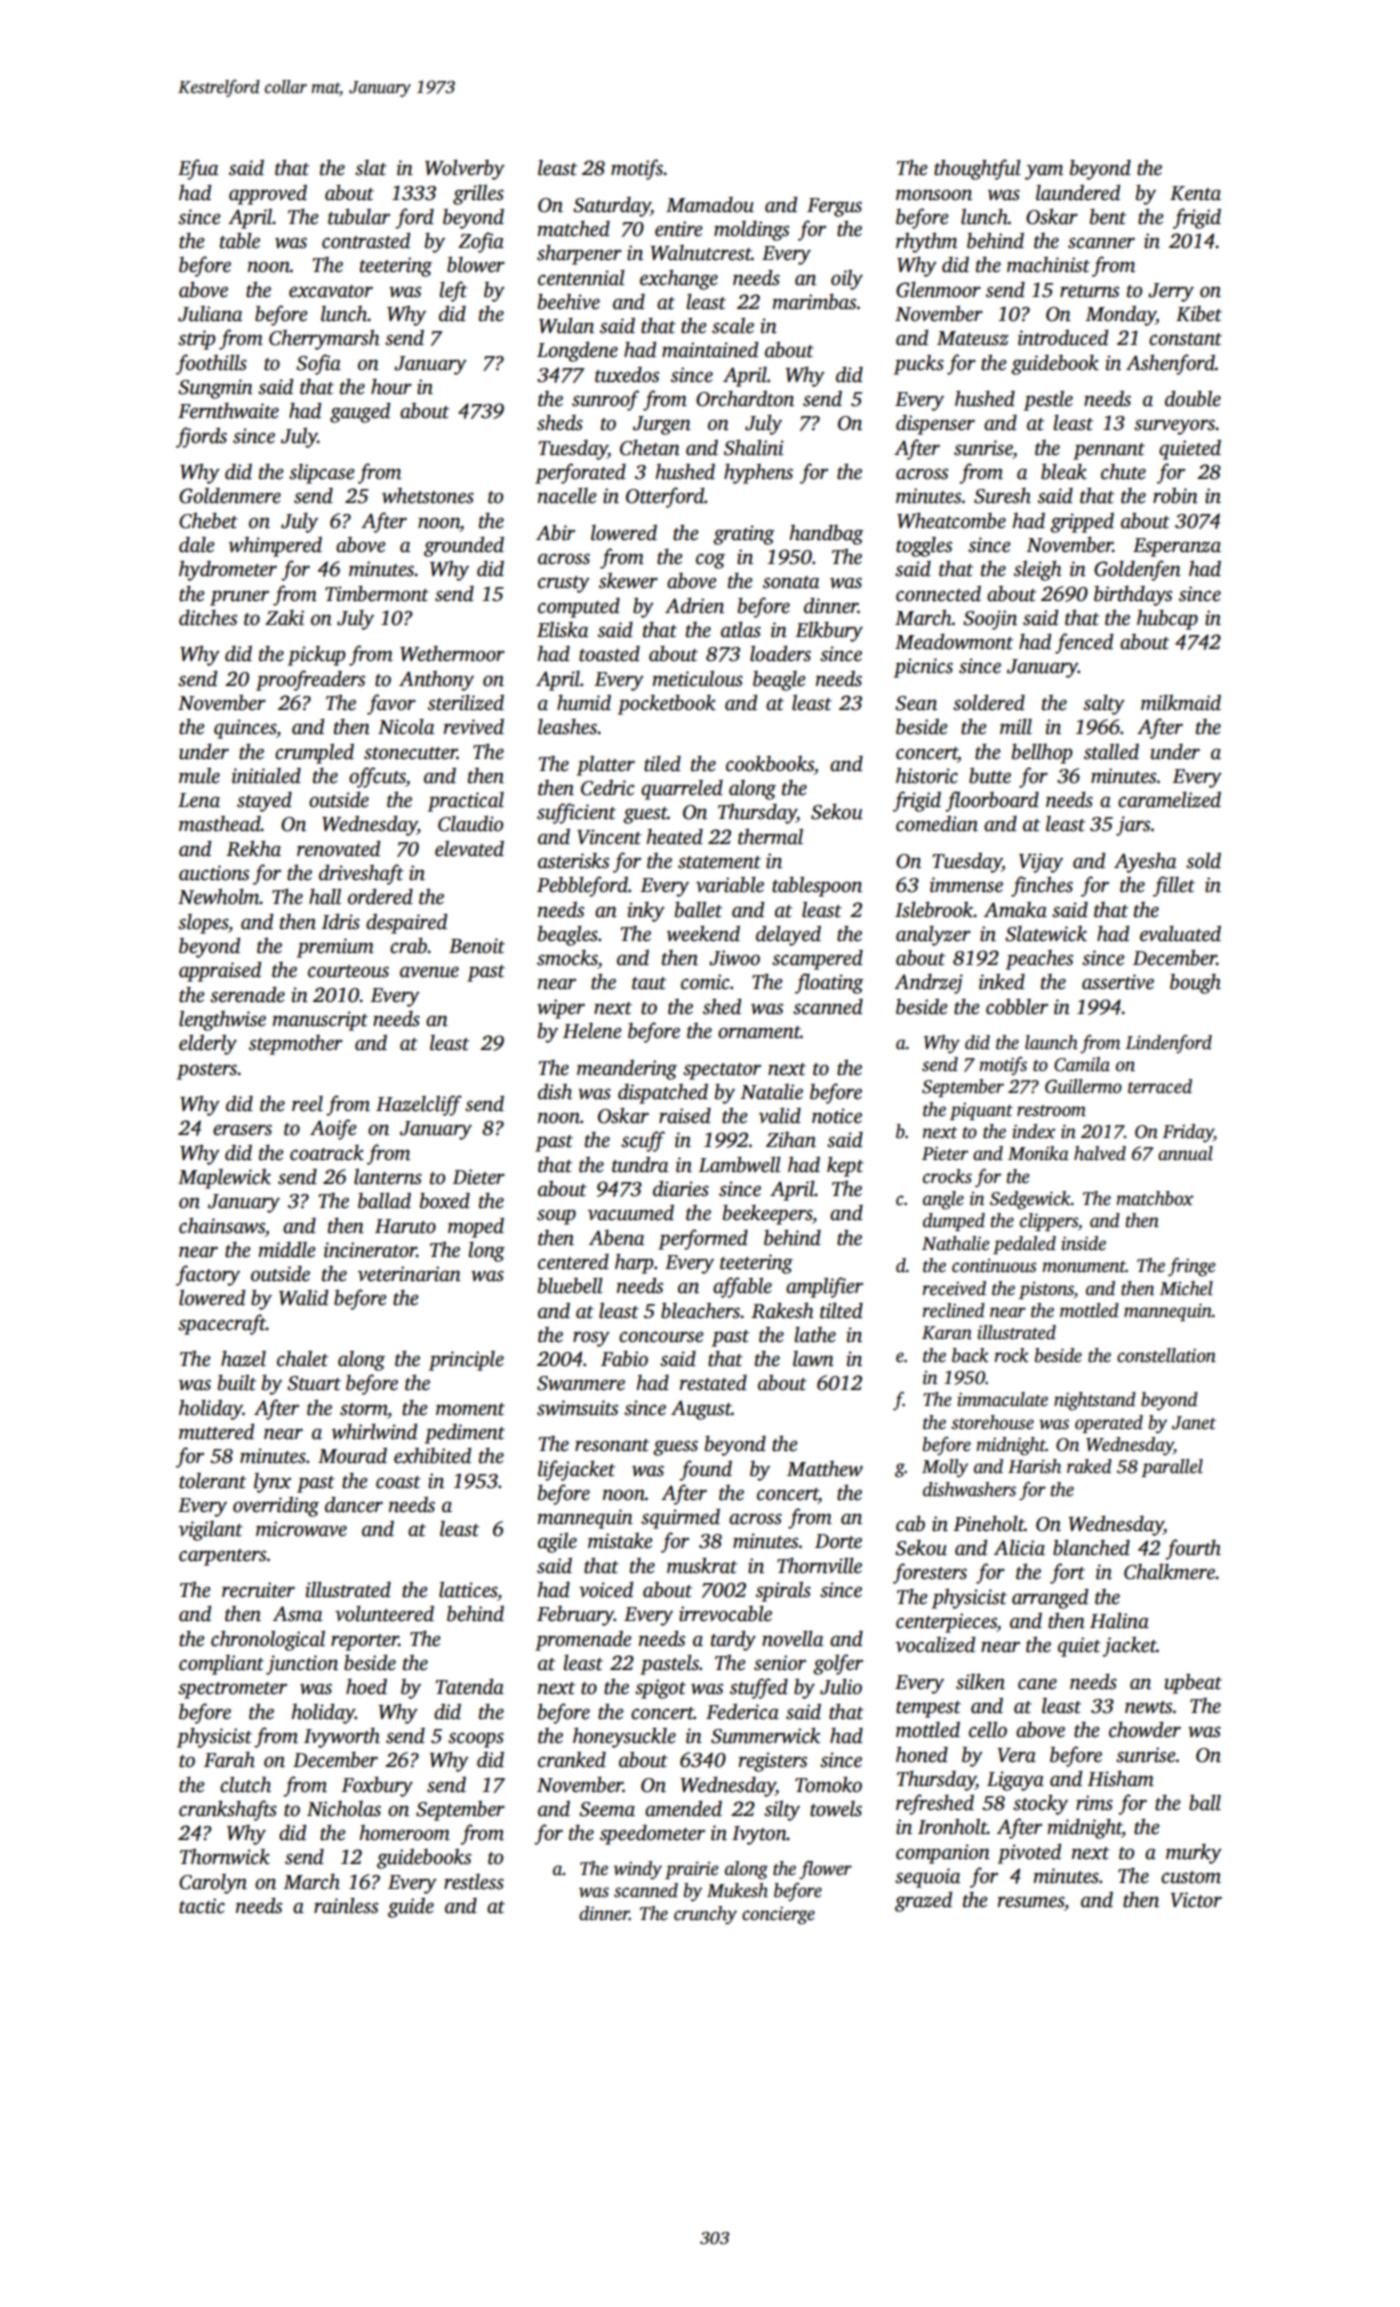  What do you see at coordinates (208, 1044) in the screenshot?
I see `elderly` at bounding box center [208, 1044].
